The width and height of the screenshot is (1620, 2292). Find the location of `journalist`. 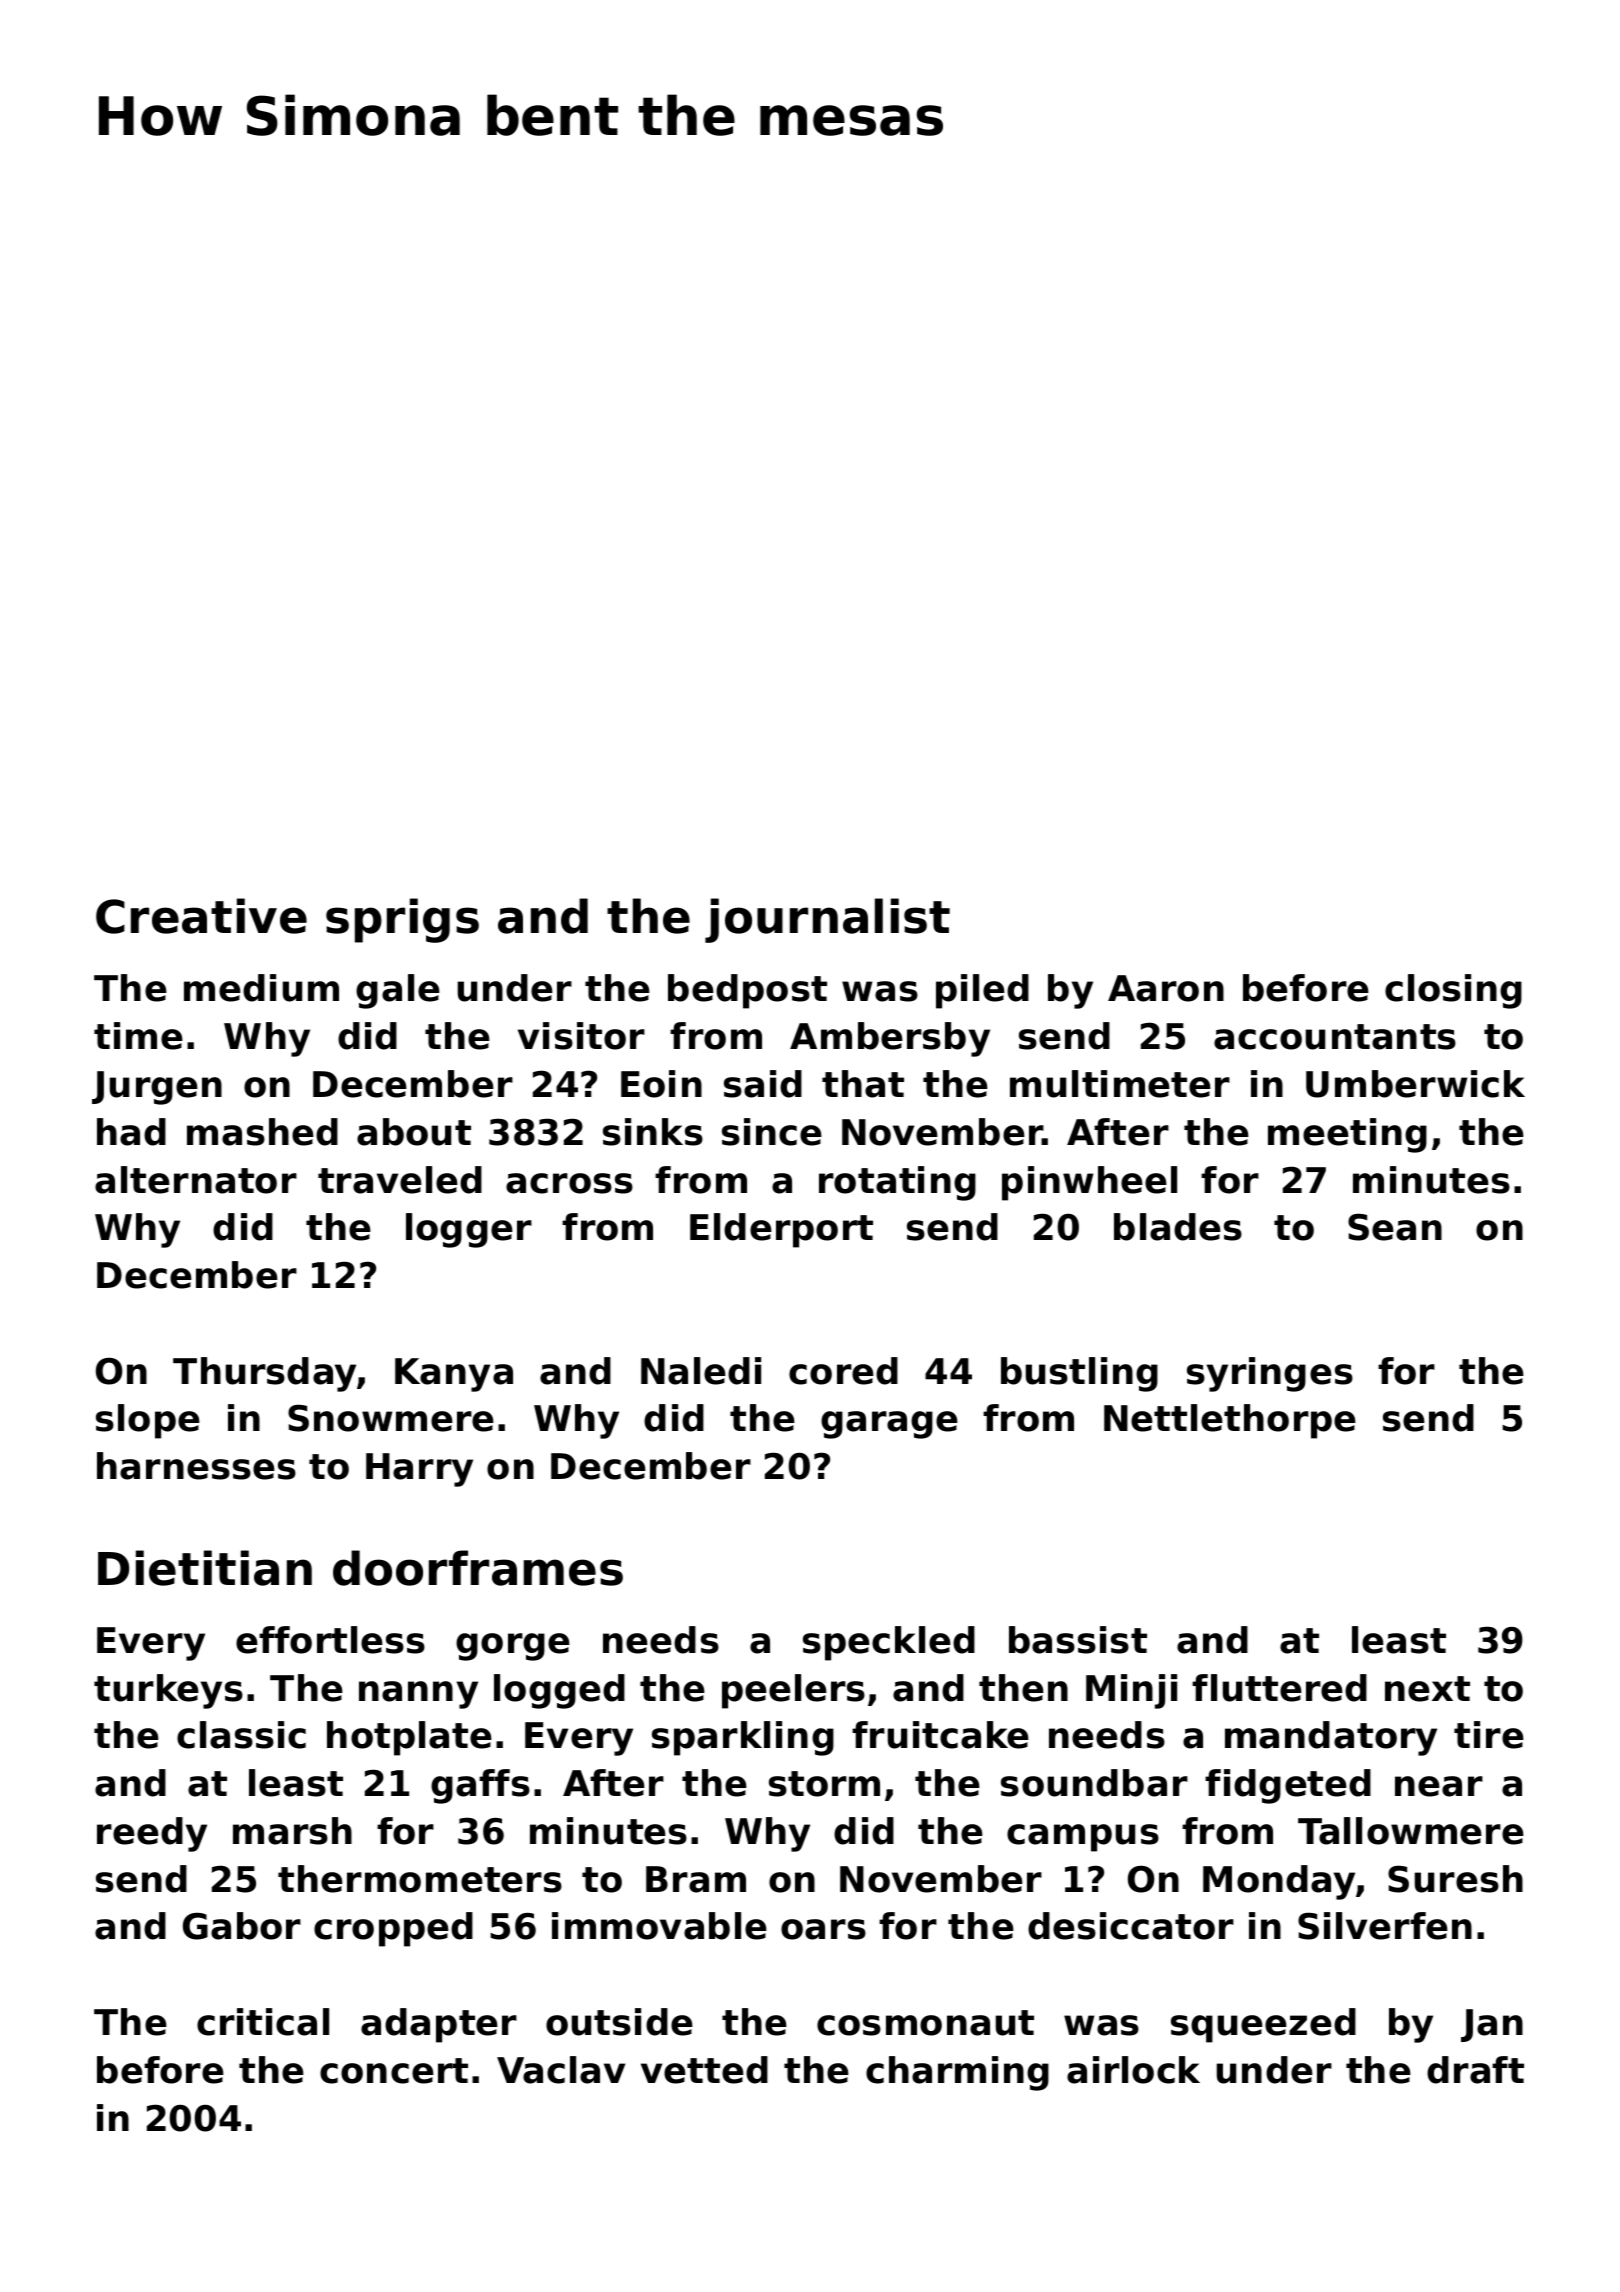

journalist is located at coordinates (827, 920).
